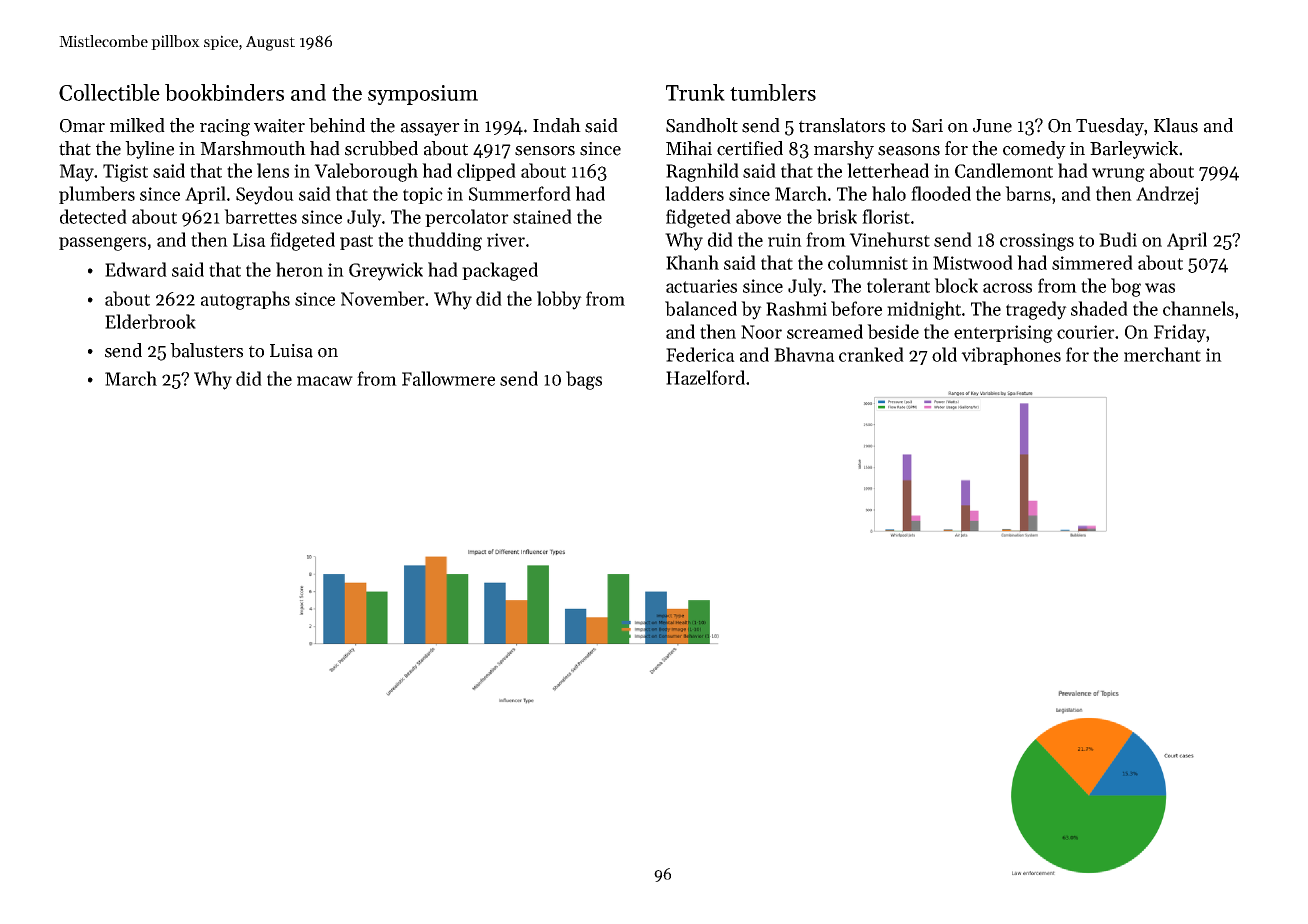  What do you see at coordinates (356, 242) in the page?
I see `past` at bounding box center [356, 242].
